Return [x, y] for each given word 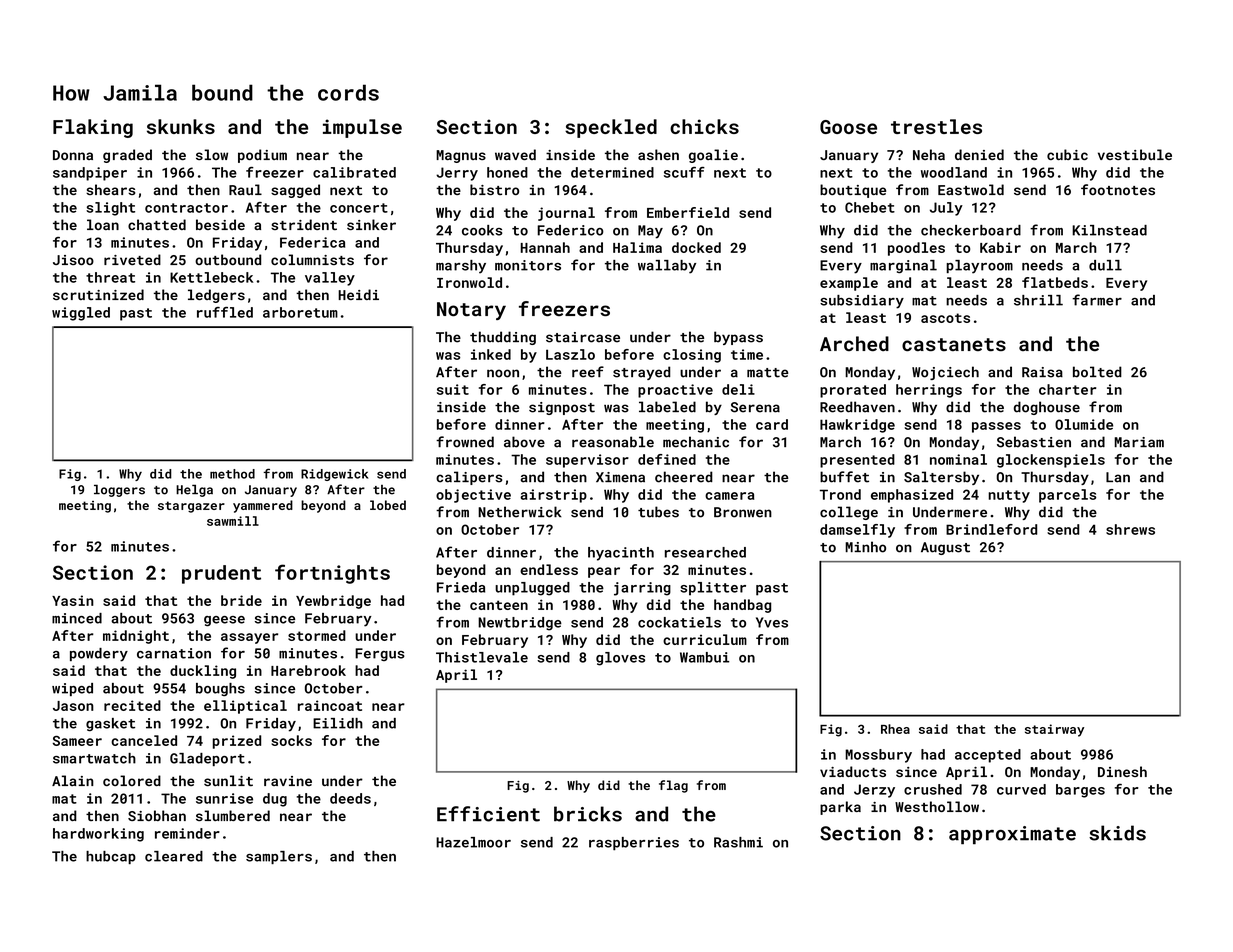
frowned [465, 442]
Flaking [93, 128]
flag [673, 786]
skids [1117, 833]
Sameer [77, 741]
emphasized [912, 496]
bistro [494, 189]
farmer [1097, 300]
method [232, 474]
